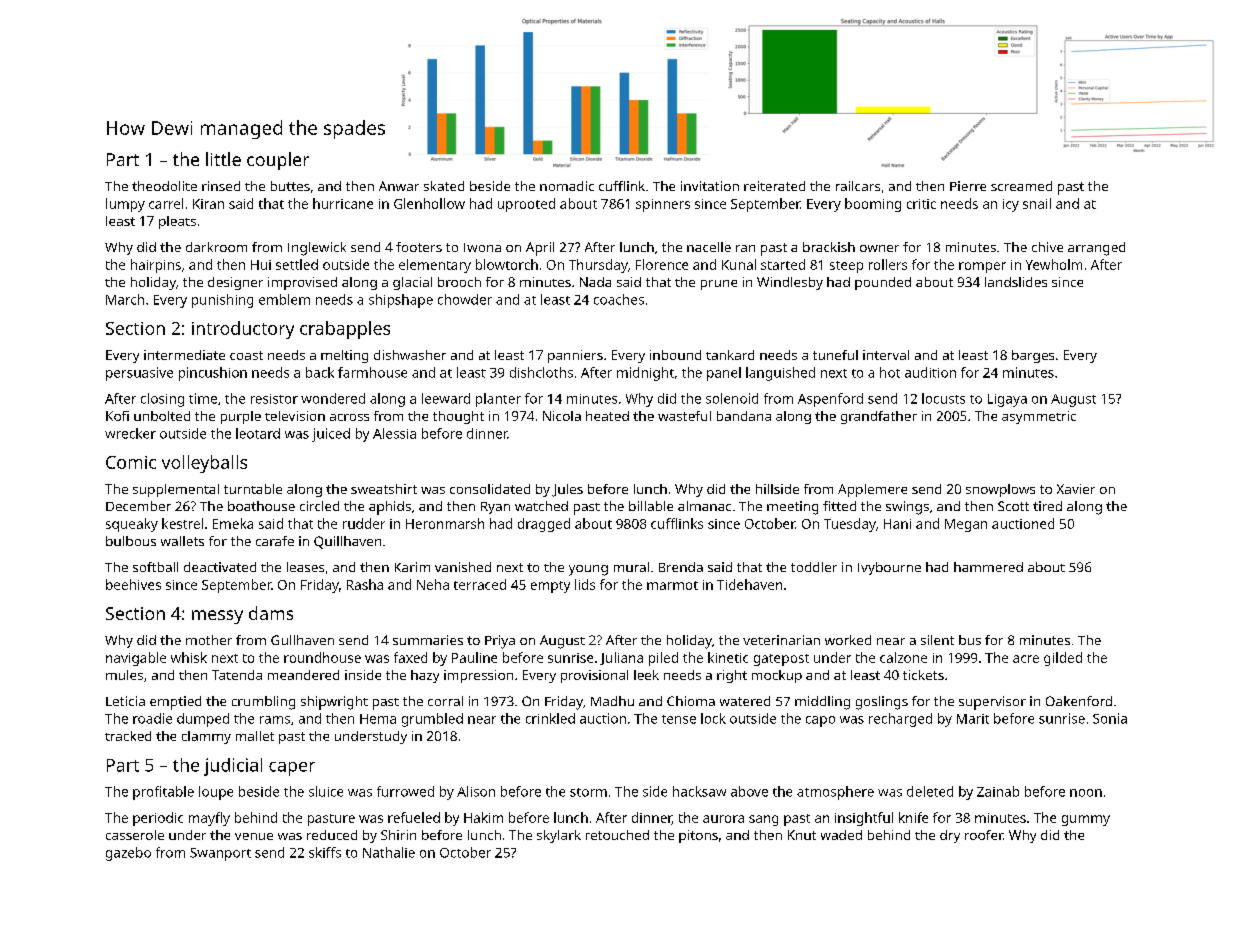 This page has width=1233, height=952. Describe the element at coordinates (177, 222) in the page. I see `pleats` at that location.
